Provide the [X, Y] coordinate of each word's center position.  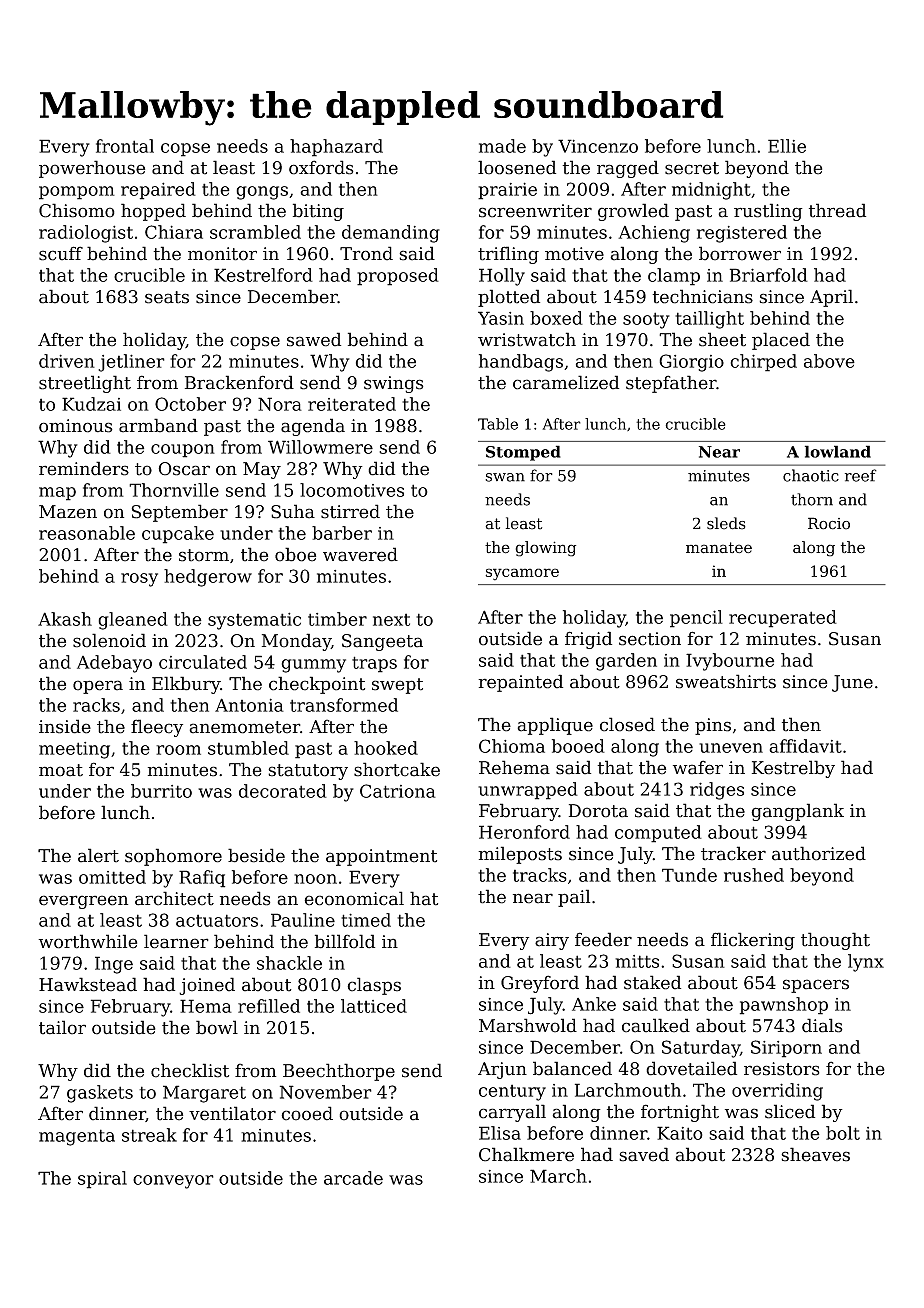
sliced [790, 1111]
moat [61, 770]
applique [555, 726]
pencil [696, 619]
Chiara [174, 232]
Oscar [184, 469]
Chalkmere [526, 1154]
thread [837, 210]
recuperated [783, 619]
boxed [556, 318]
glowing [545, 549]
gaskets [100, 1094]
